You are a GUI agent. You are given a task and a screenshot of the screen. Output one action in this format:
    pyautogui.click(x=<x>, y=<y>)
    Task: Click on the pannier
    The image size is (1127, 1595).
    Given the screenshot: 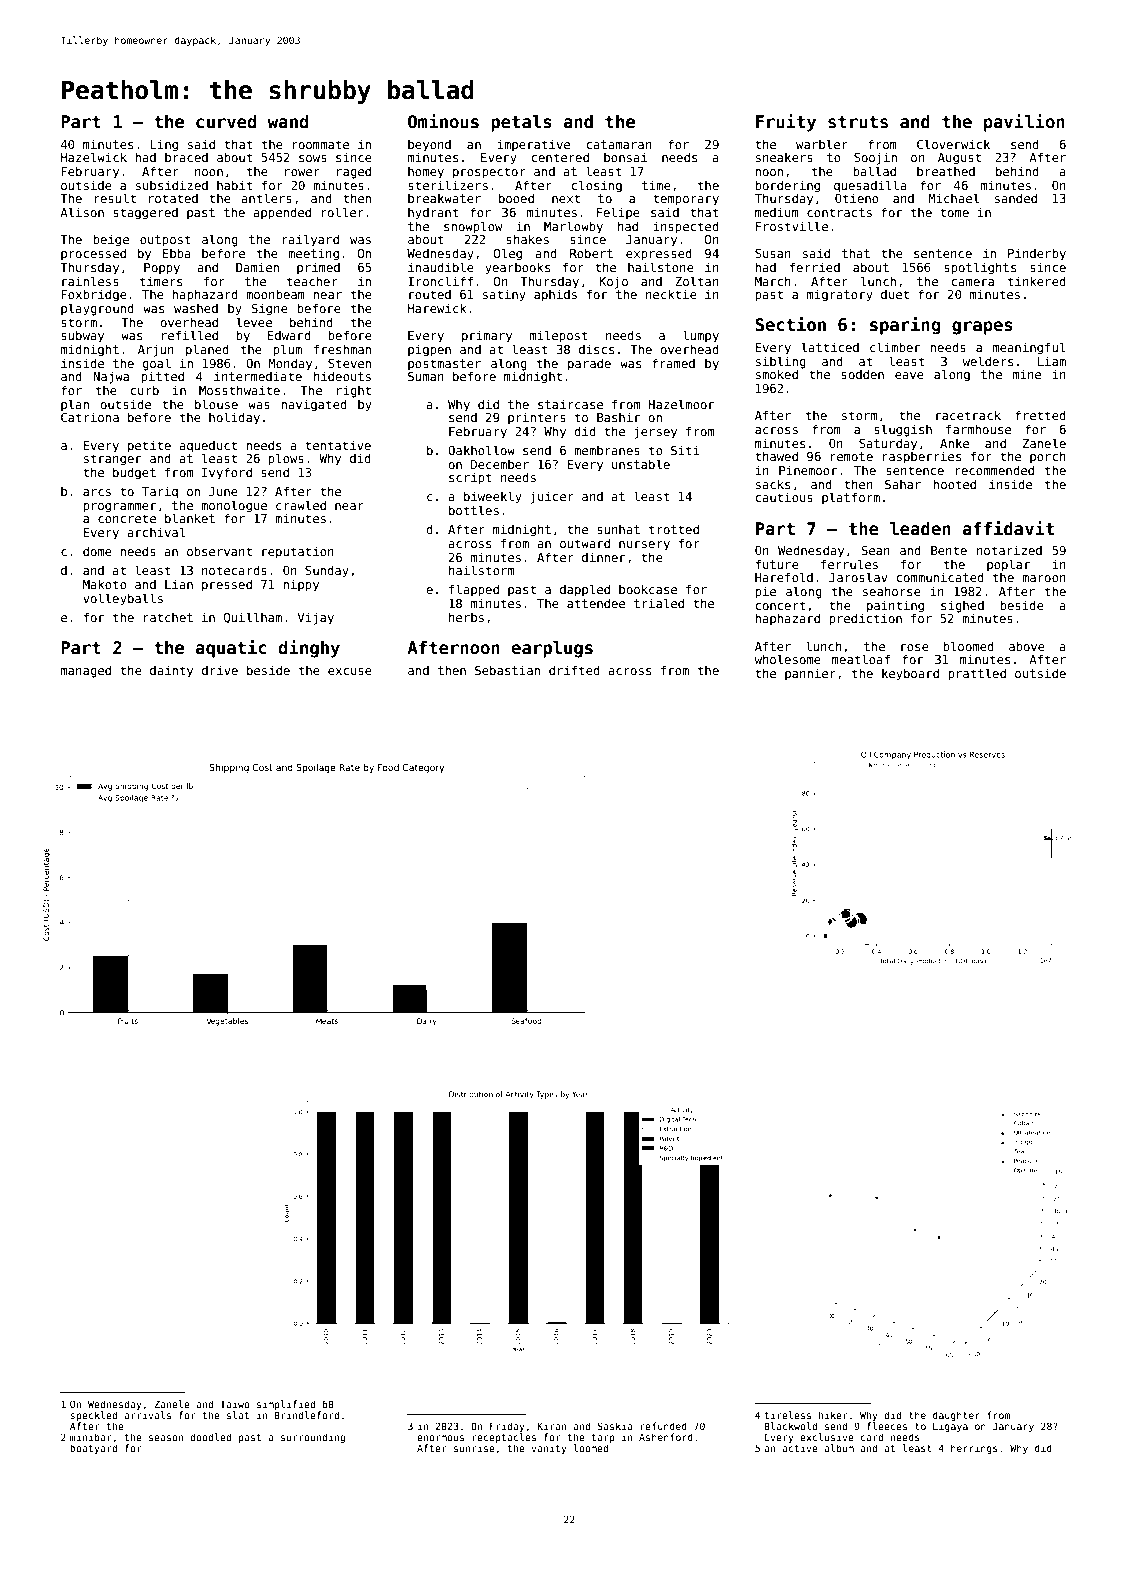 What is the action you would take?
    pyautogui.click(x=810, y=674)
